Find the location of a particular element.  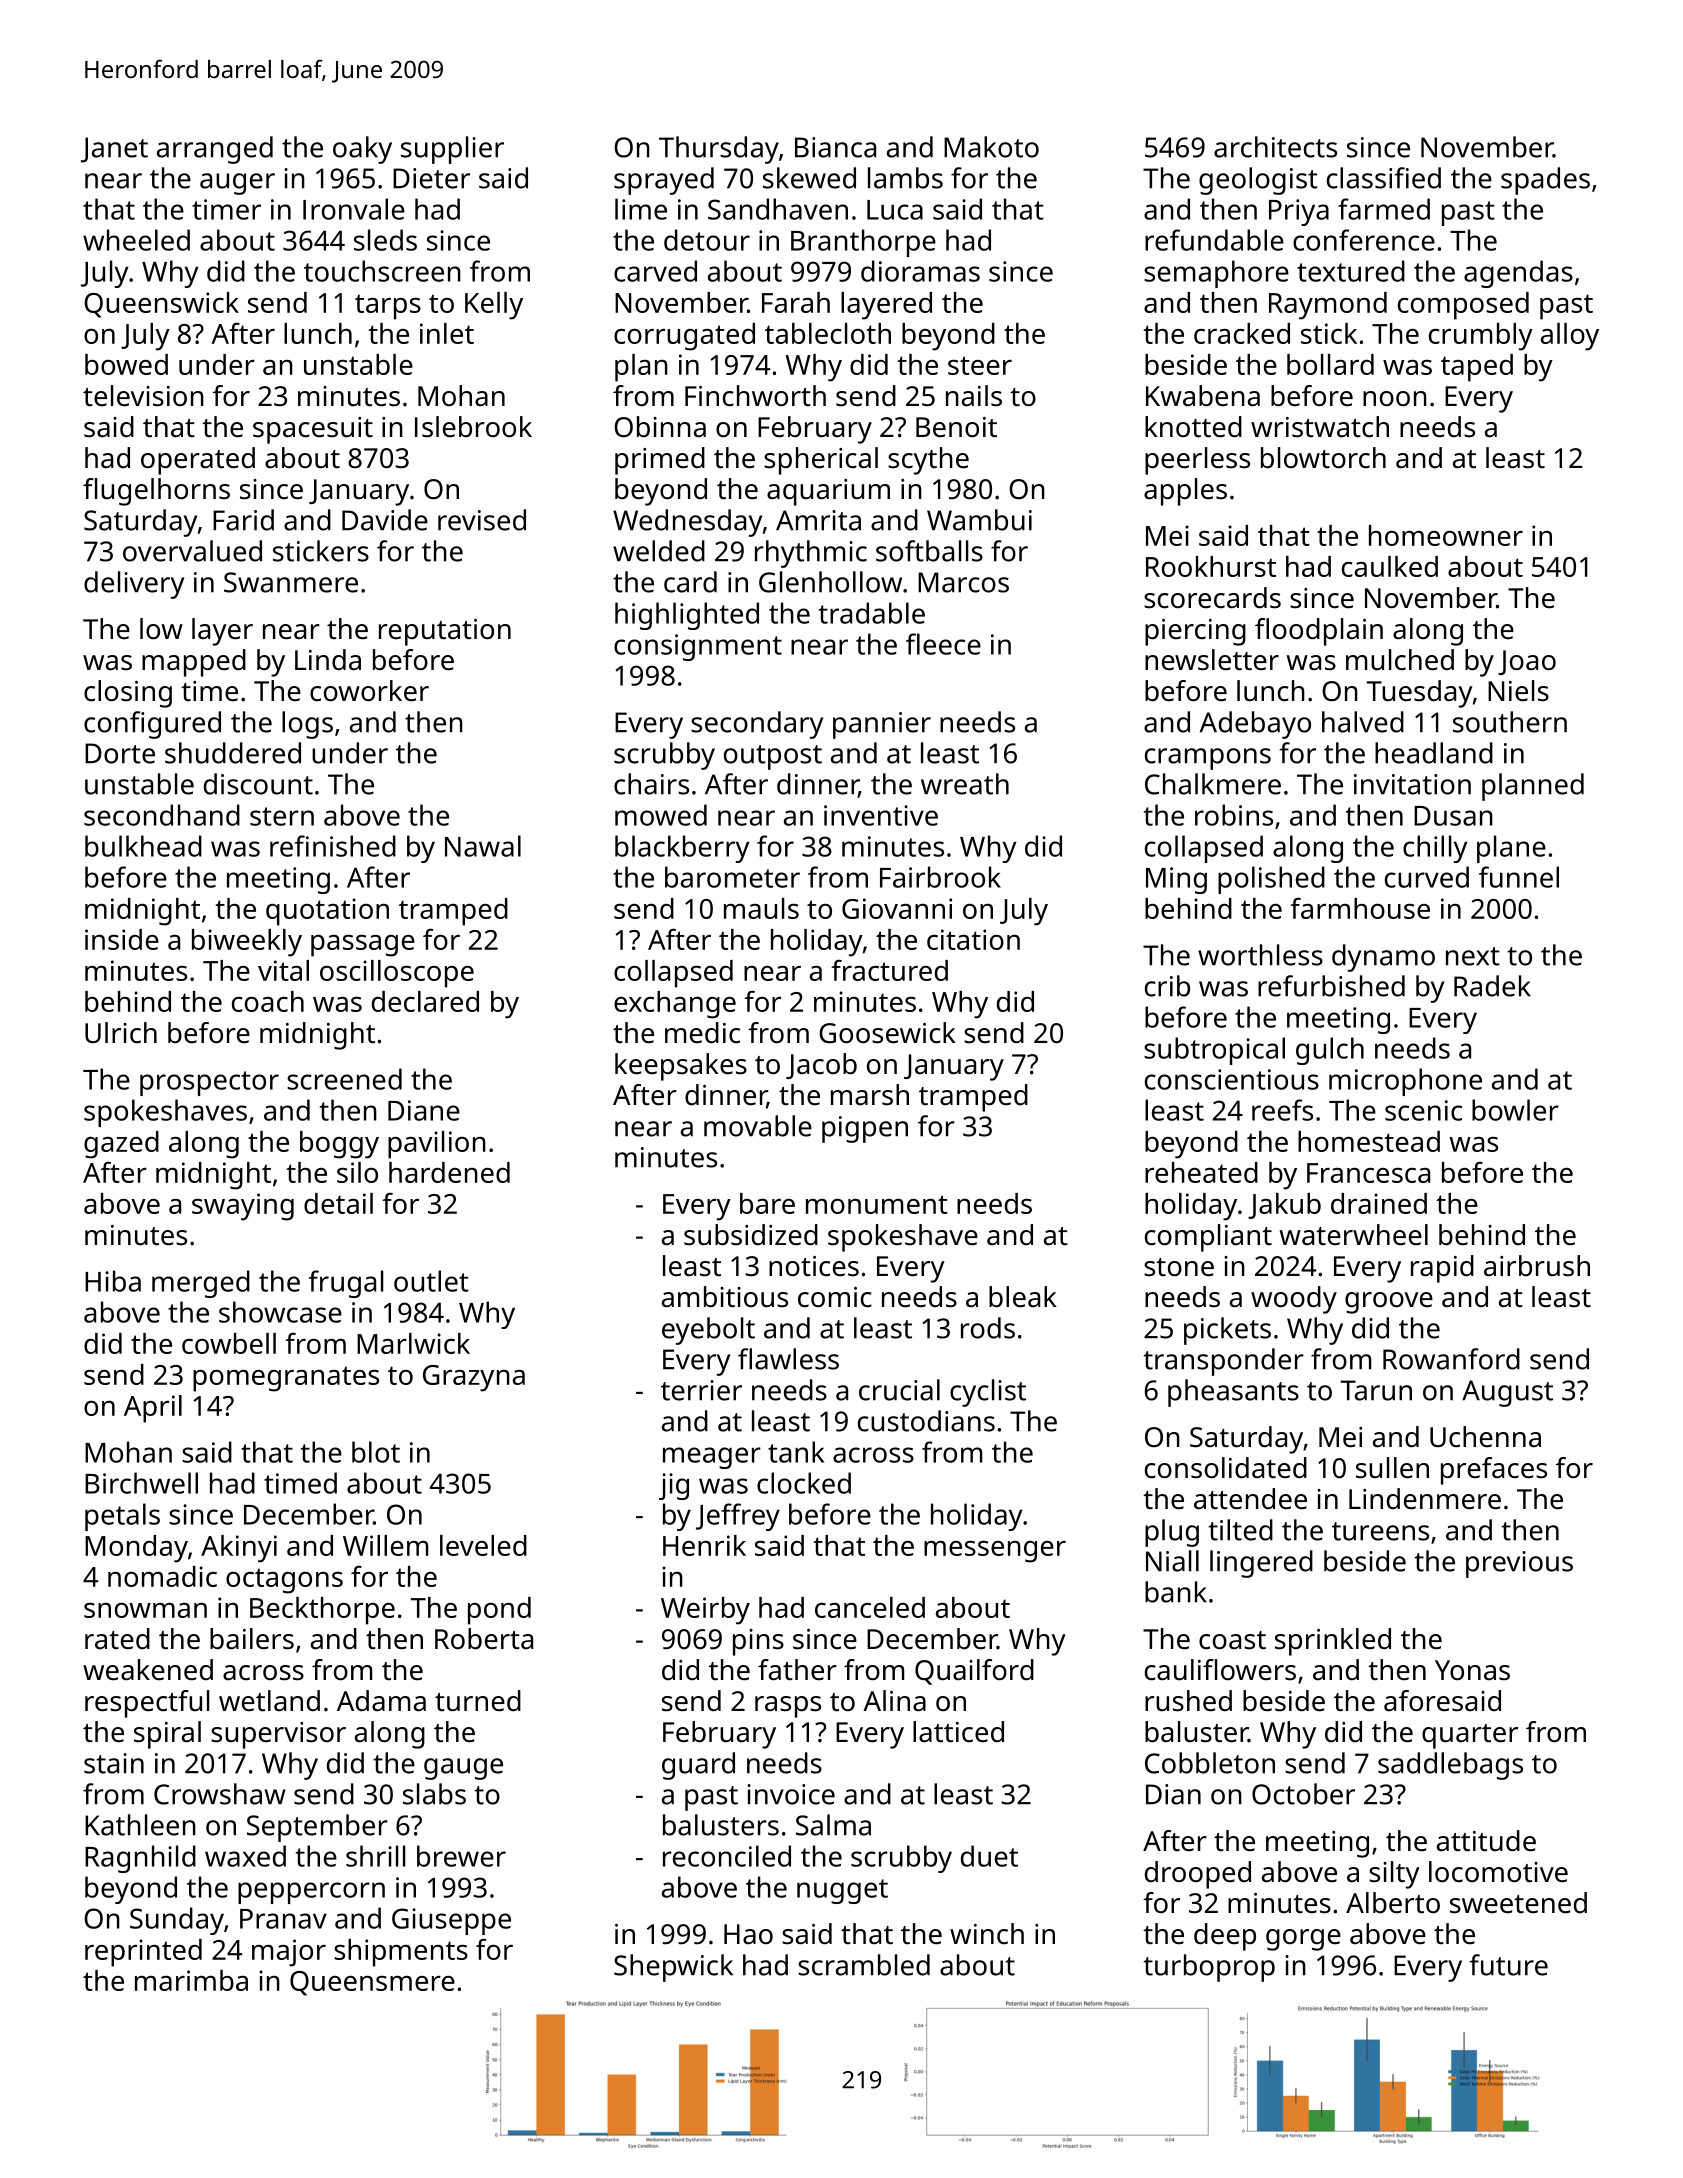

blot is located at coordinates (376, 1452).
